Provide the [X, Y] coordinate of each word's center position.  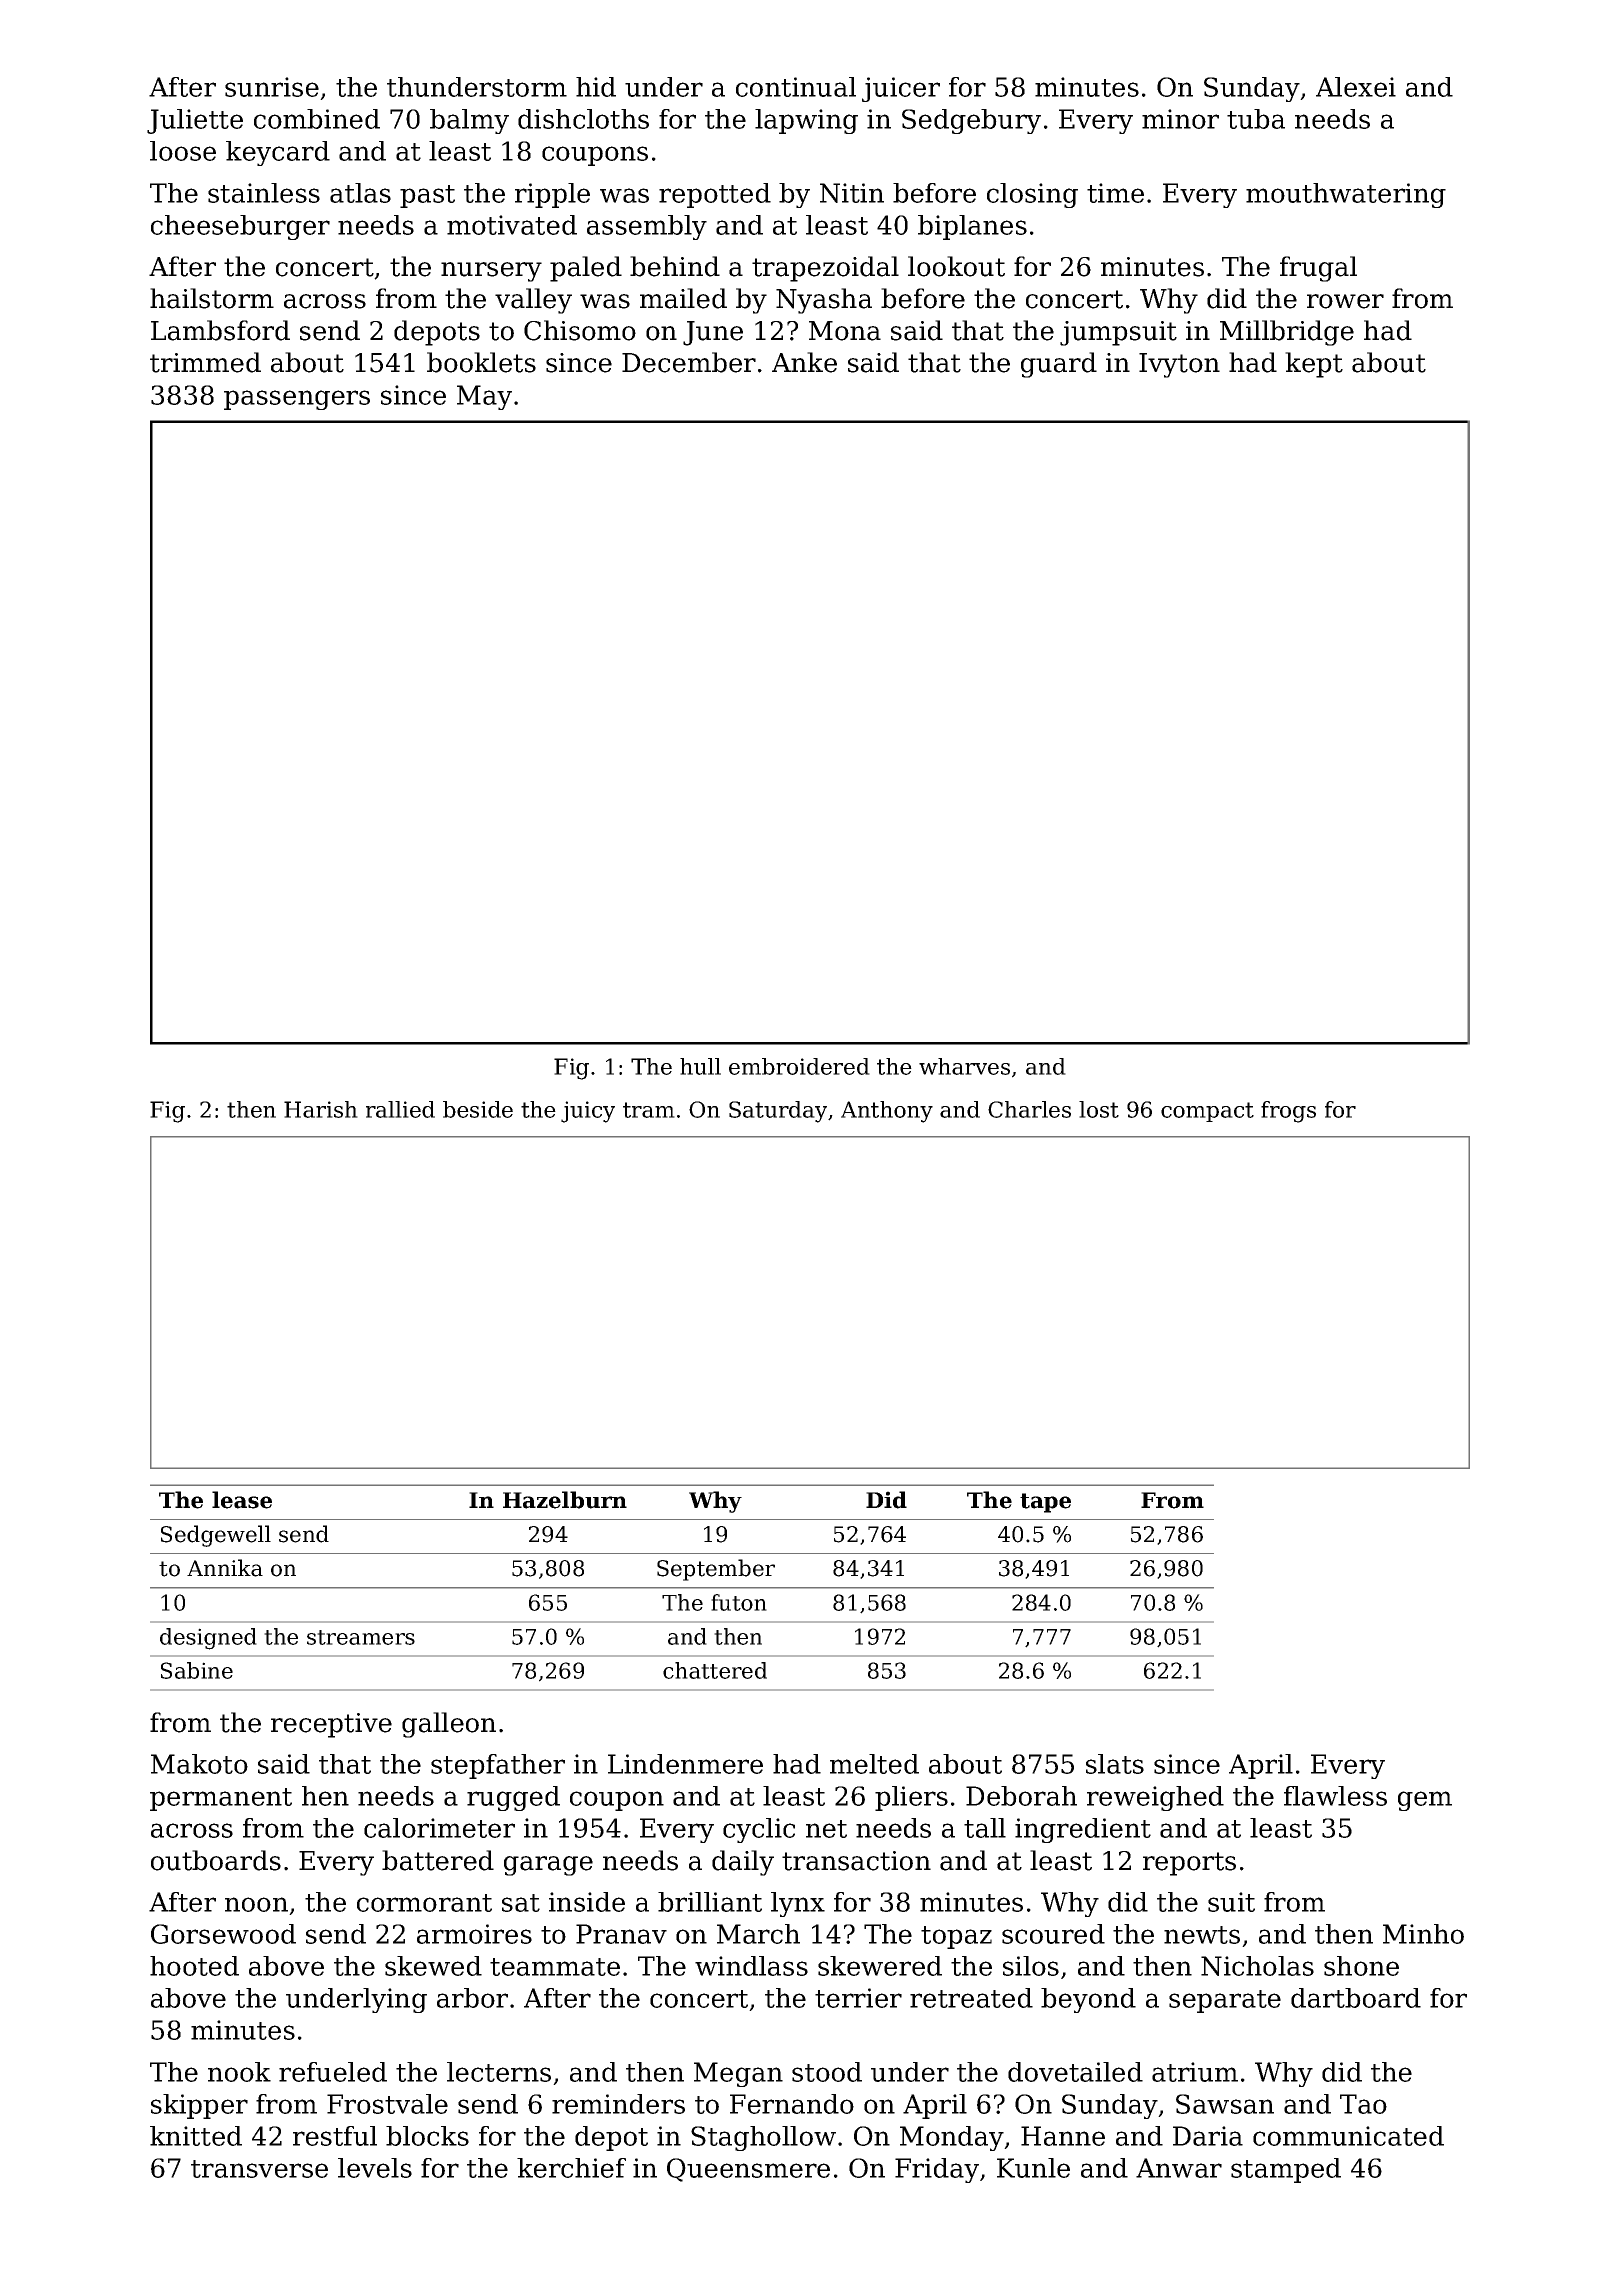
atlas [360, 193]
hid [596, 87]
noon [256, 1904]
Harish [321, 1109]
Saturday [778, 1112]
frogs [1288, 1112]
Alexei [1356, 87]
